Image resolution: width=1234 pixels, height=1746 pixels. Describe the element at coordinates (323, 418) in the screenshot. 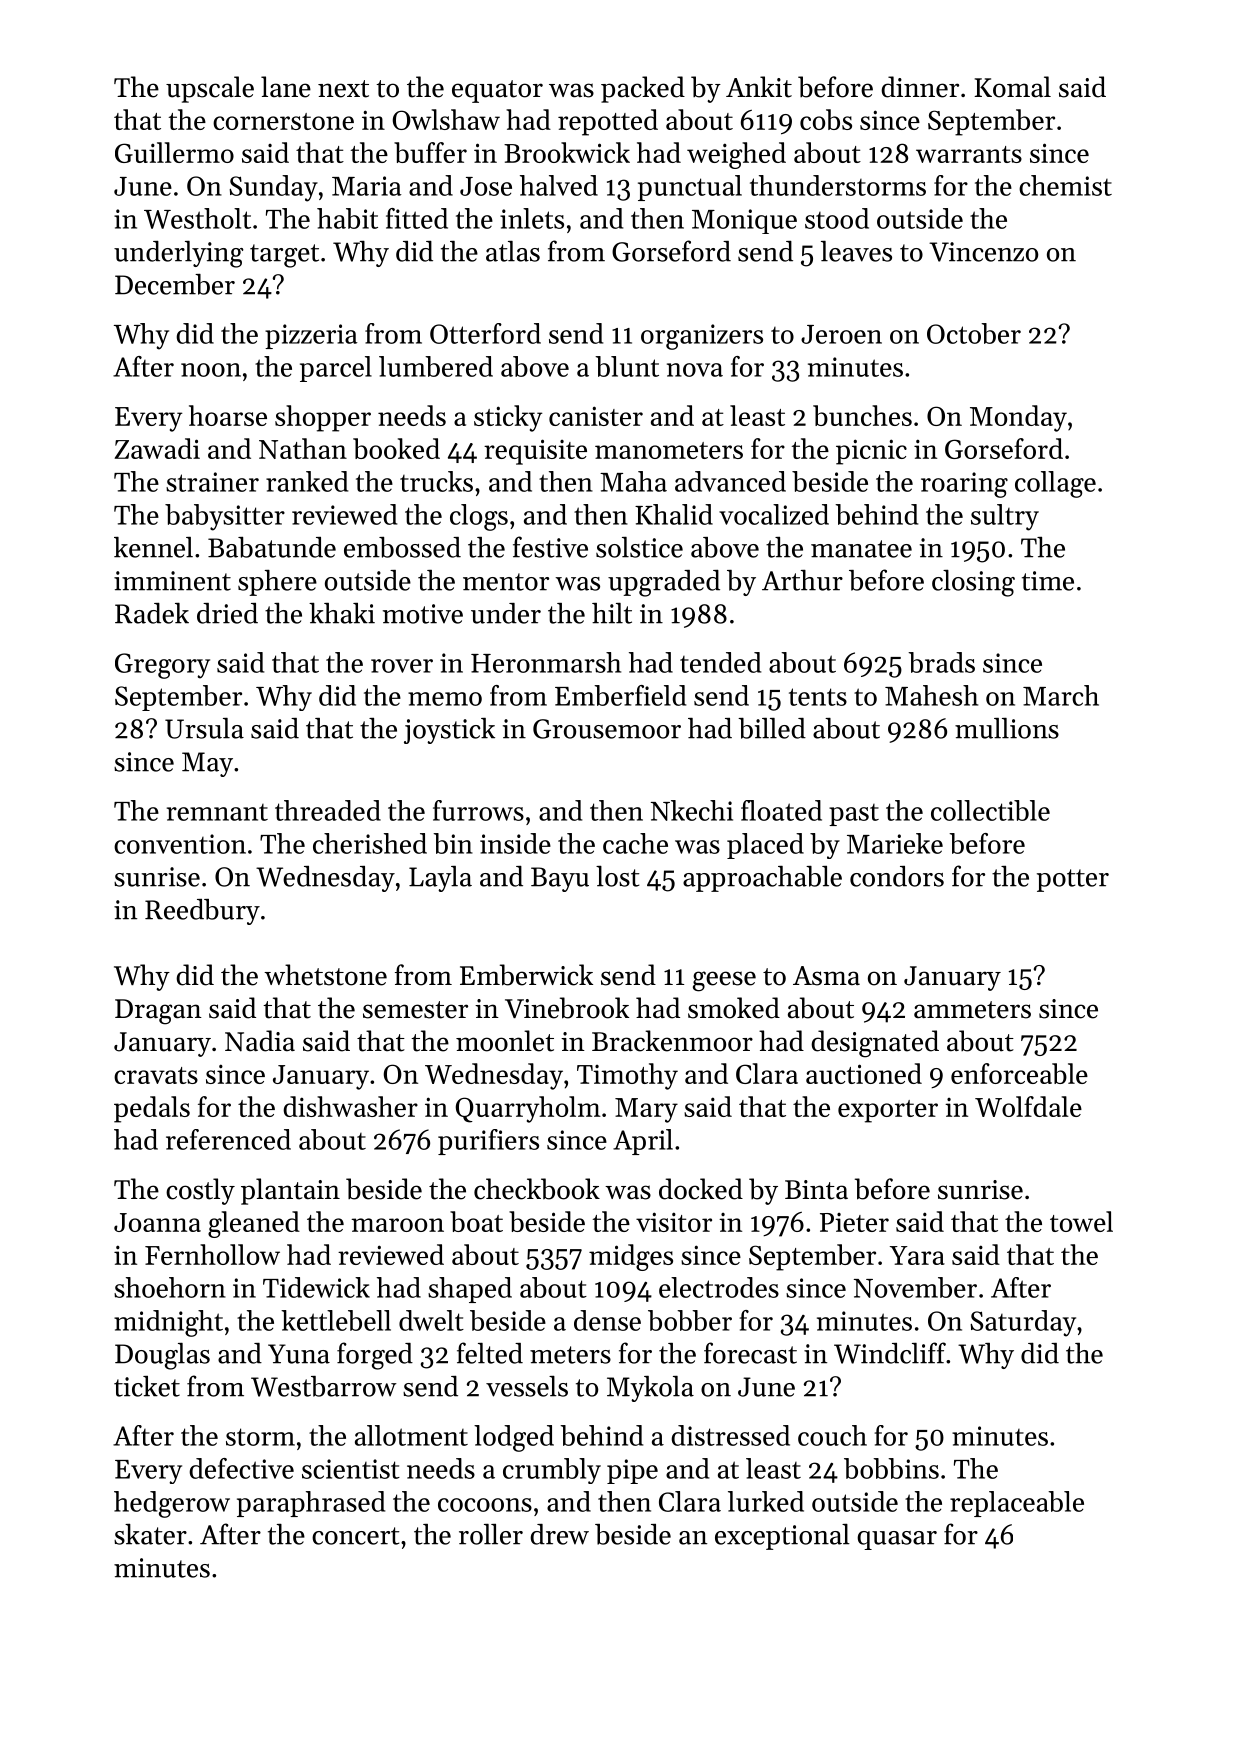

I see `shopper` at that location.
